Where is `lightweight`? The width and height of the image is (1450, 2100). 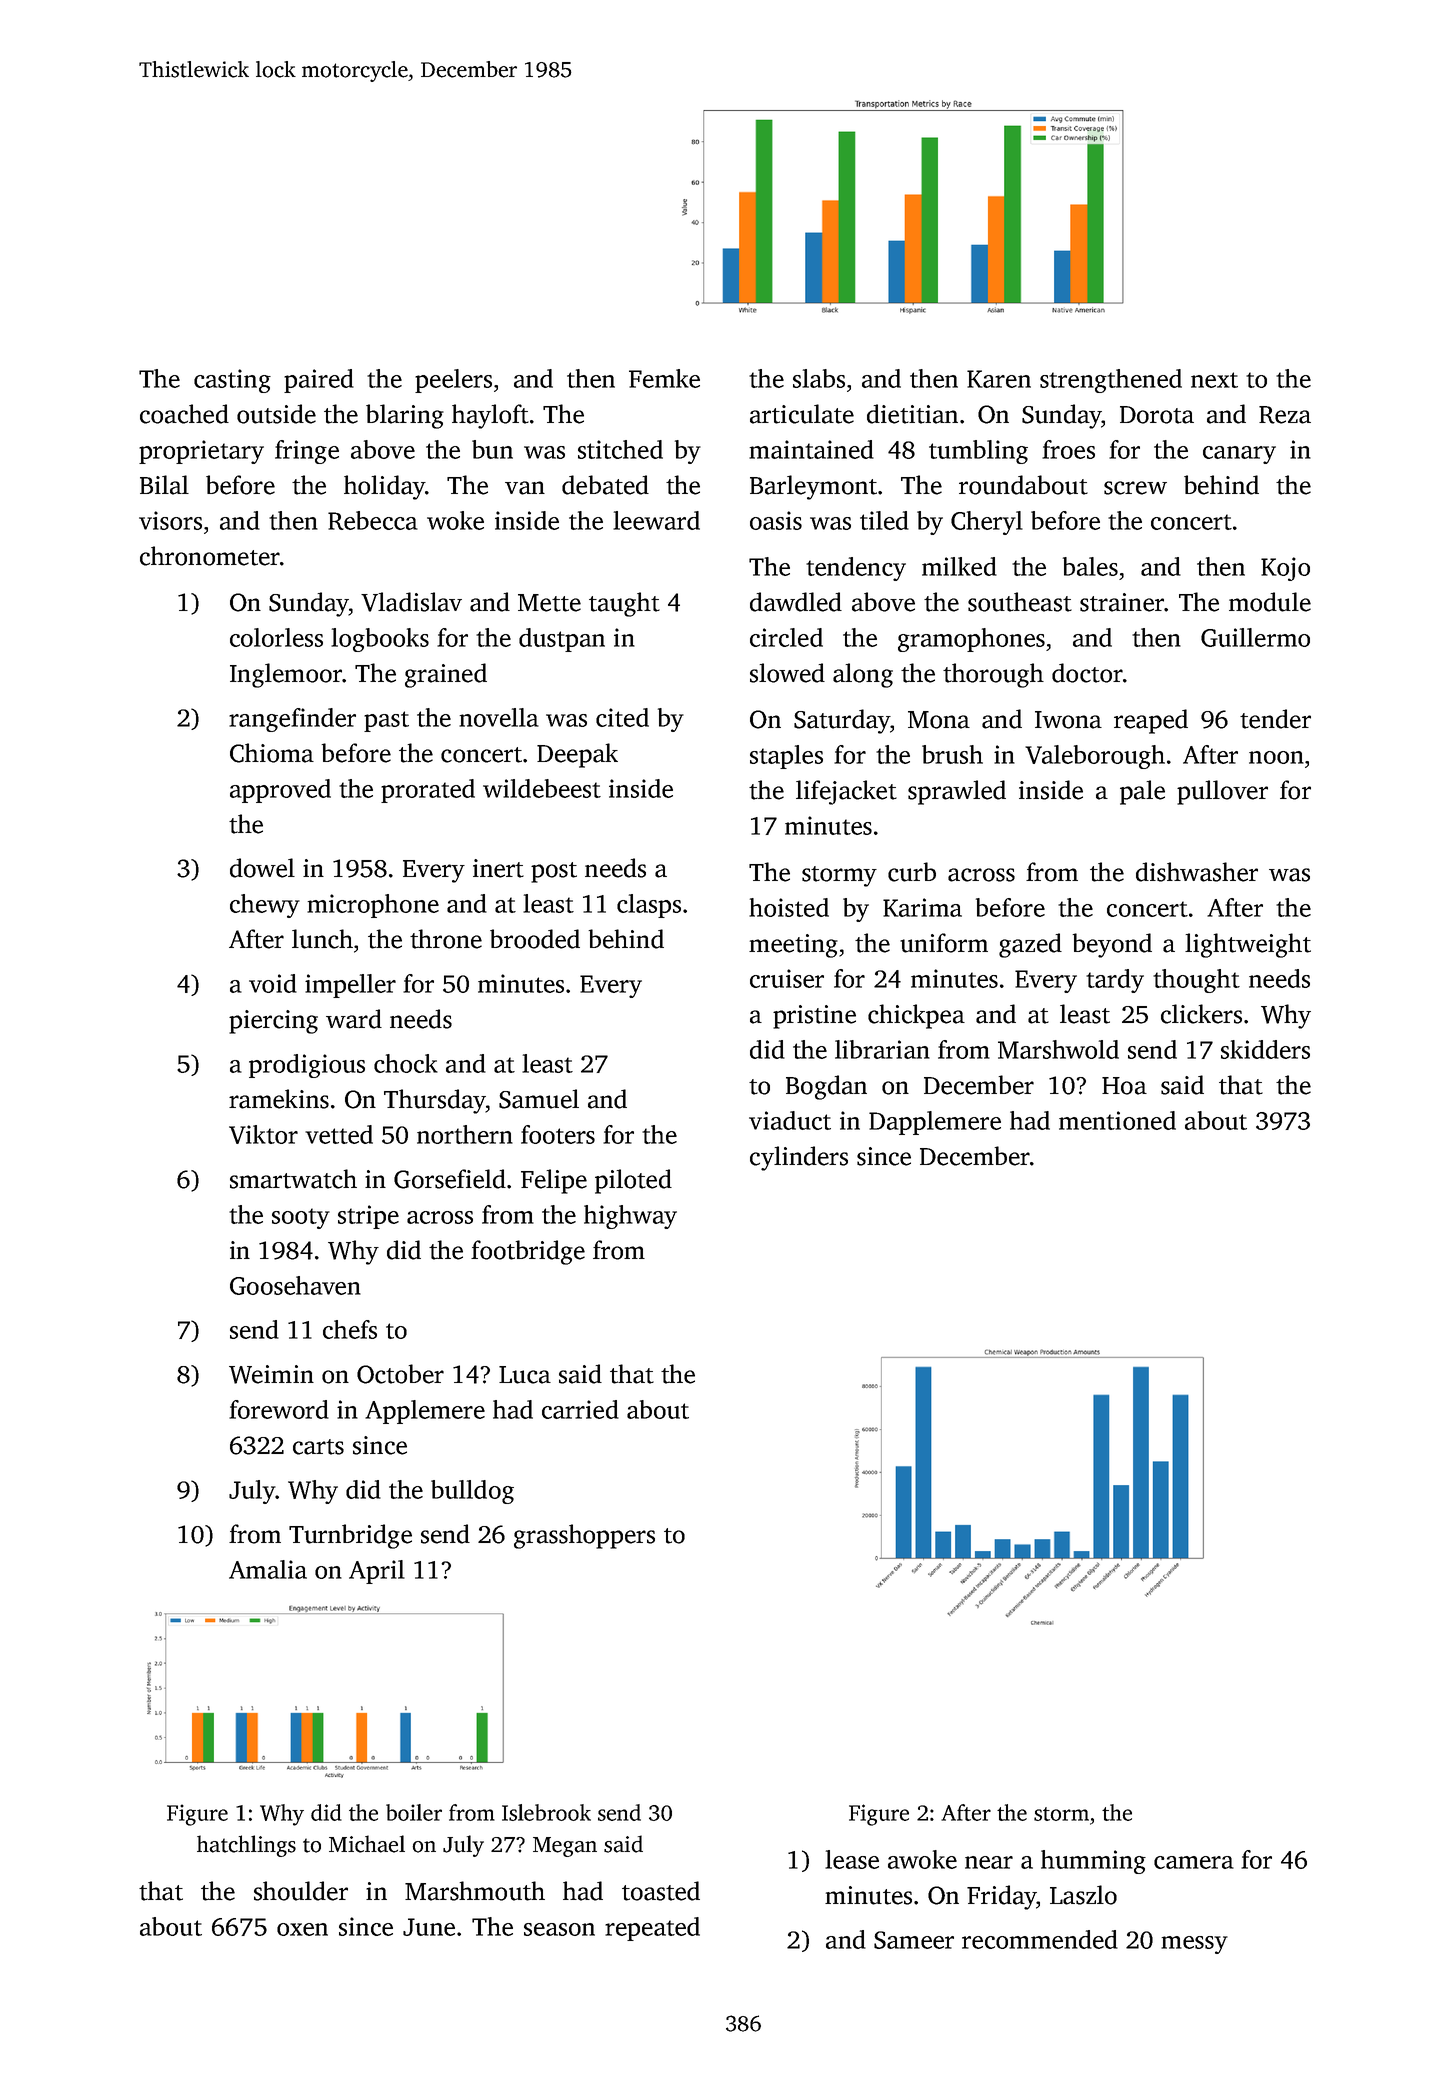 lightweight is located at coordinates (1248, 945).
